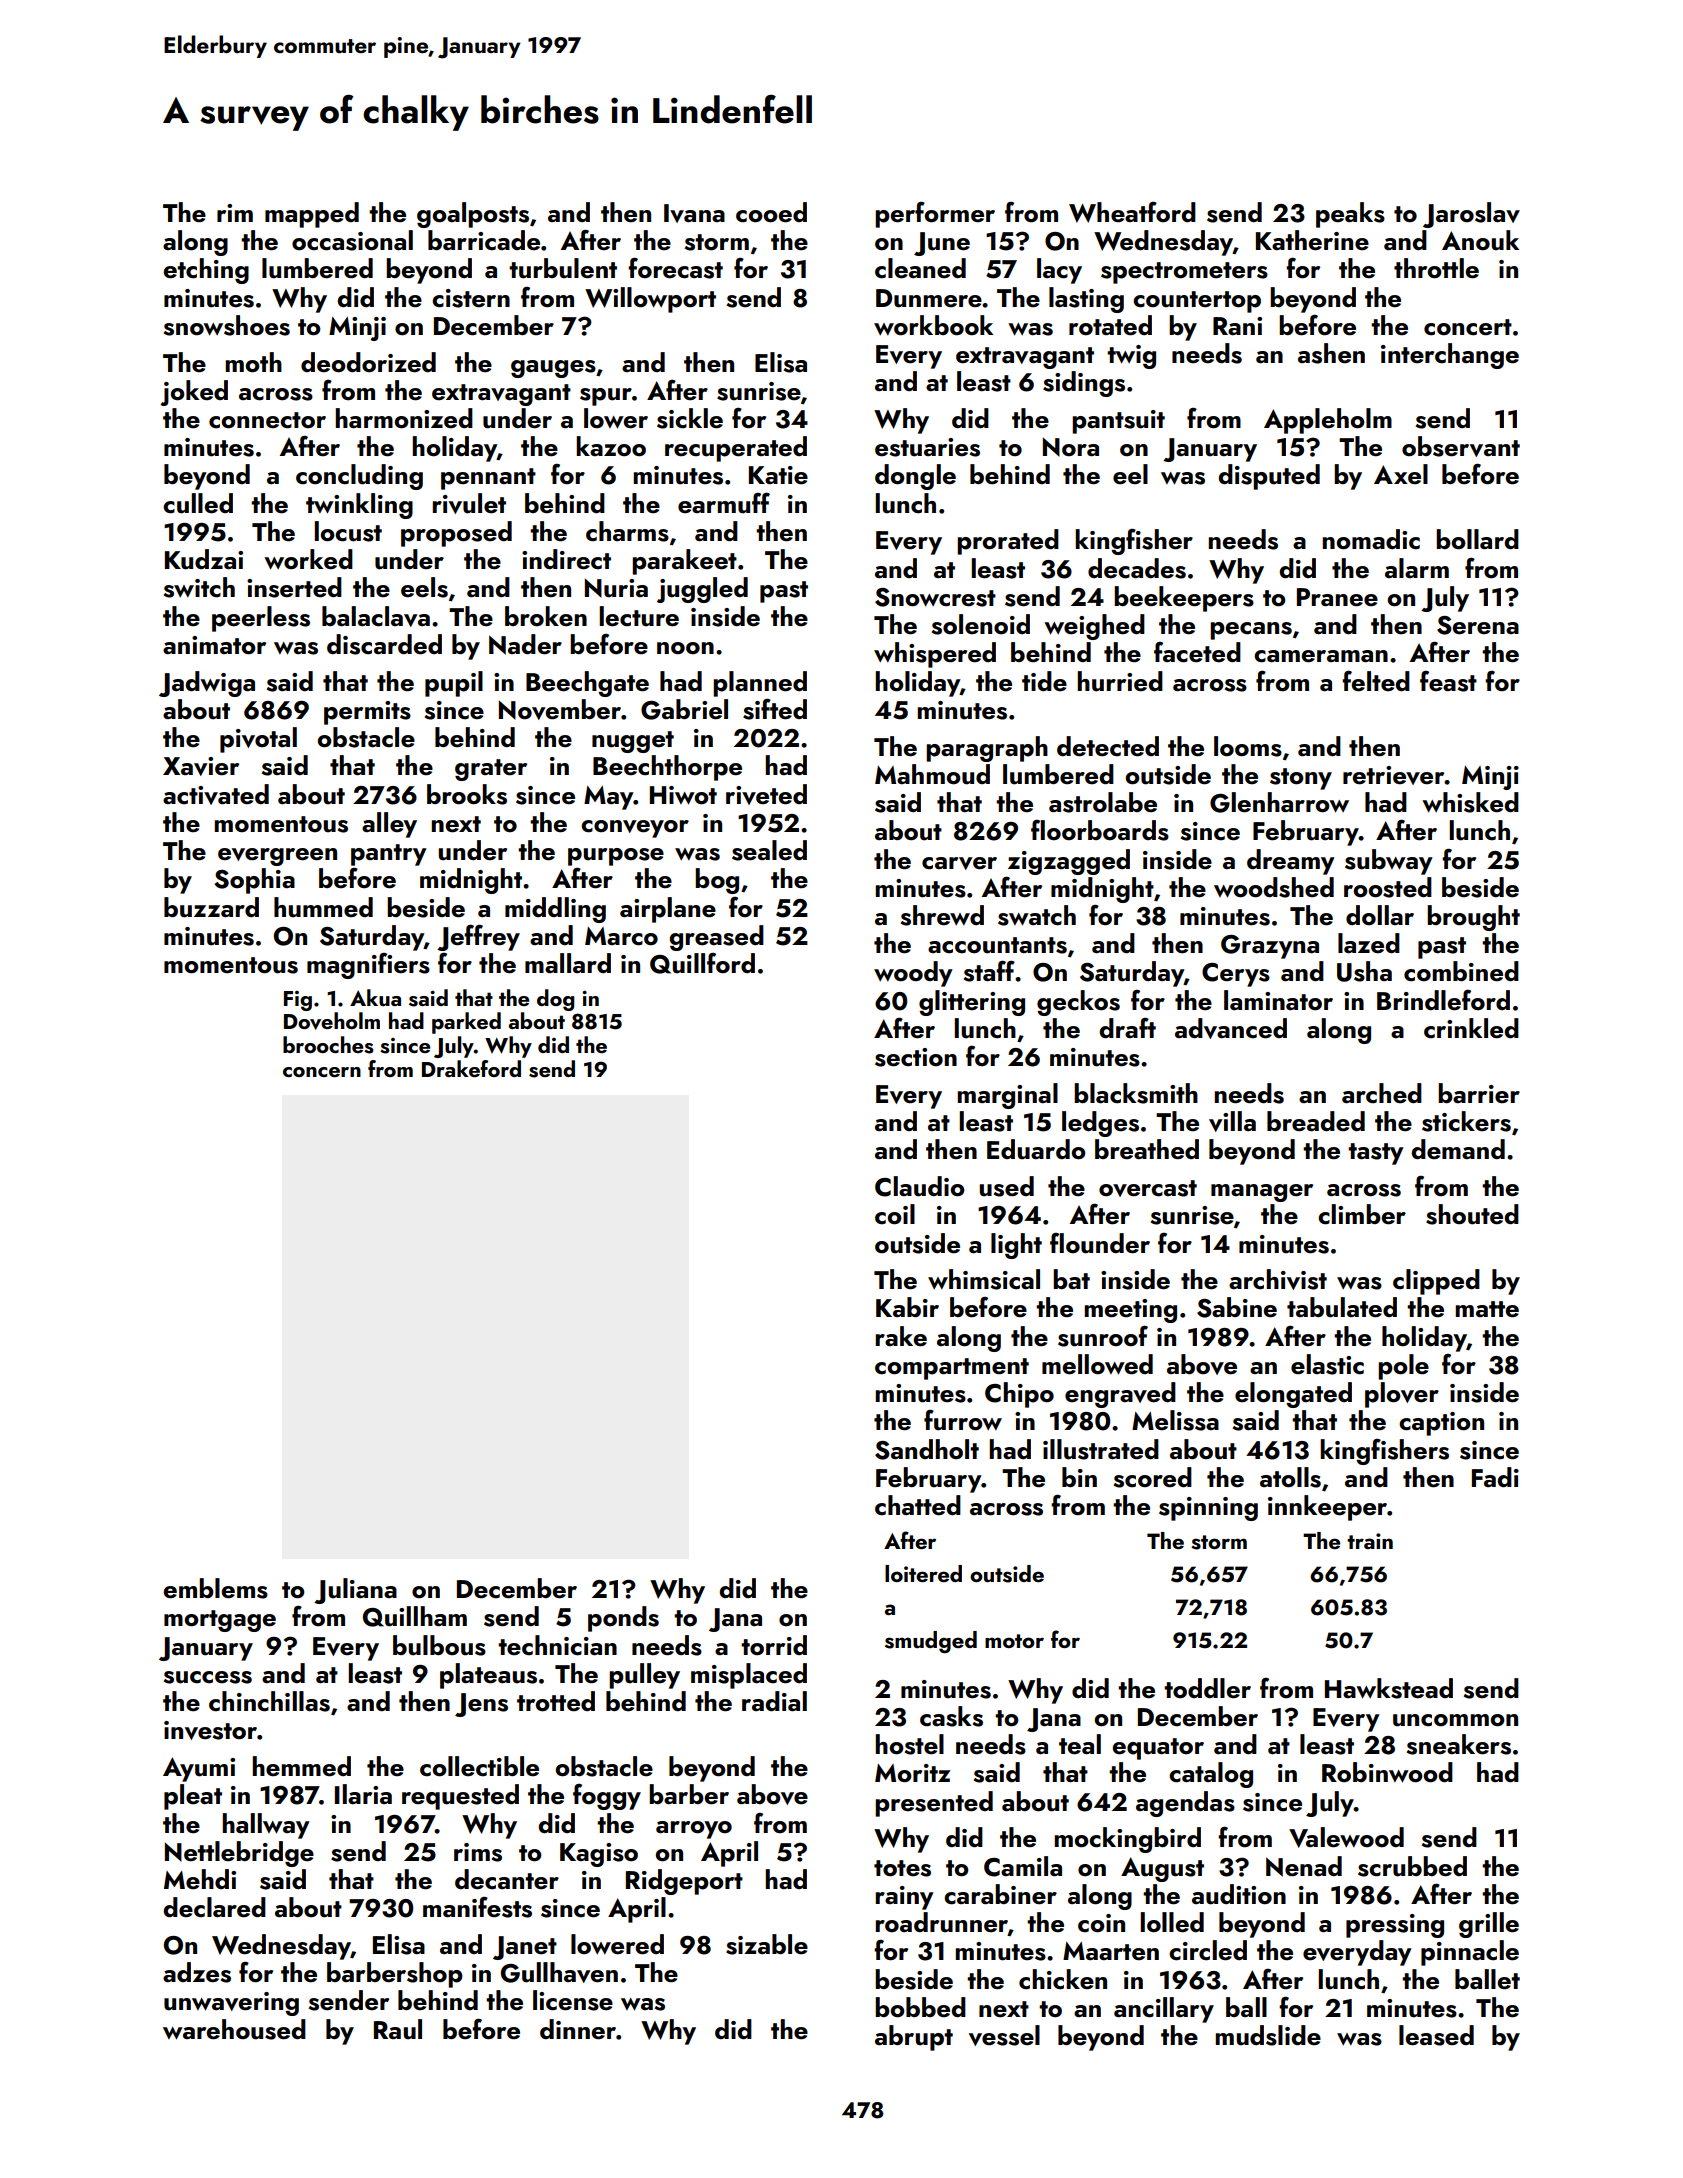 The width and height of the screenshot is (1683, 2178). What do you see at coordinates (1268, 2035) in the screenshot?
I see `mudslide` at bounding box center [1268, 2035].
